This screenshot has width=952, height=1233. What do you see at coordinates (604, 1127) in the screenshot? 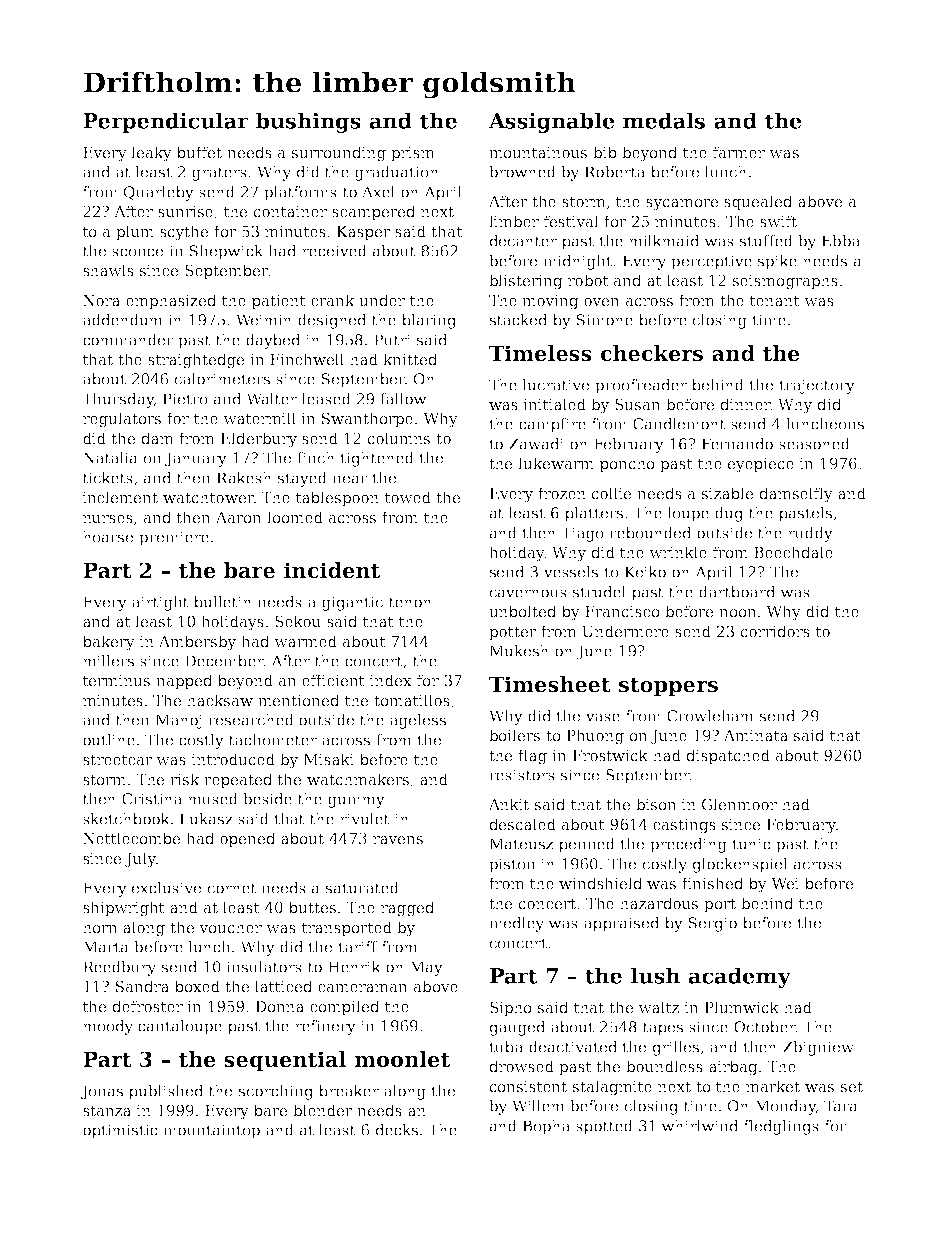
I see `spotted` at bounding box center [604, 1127].
